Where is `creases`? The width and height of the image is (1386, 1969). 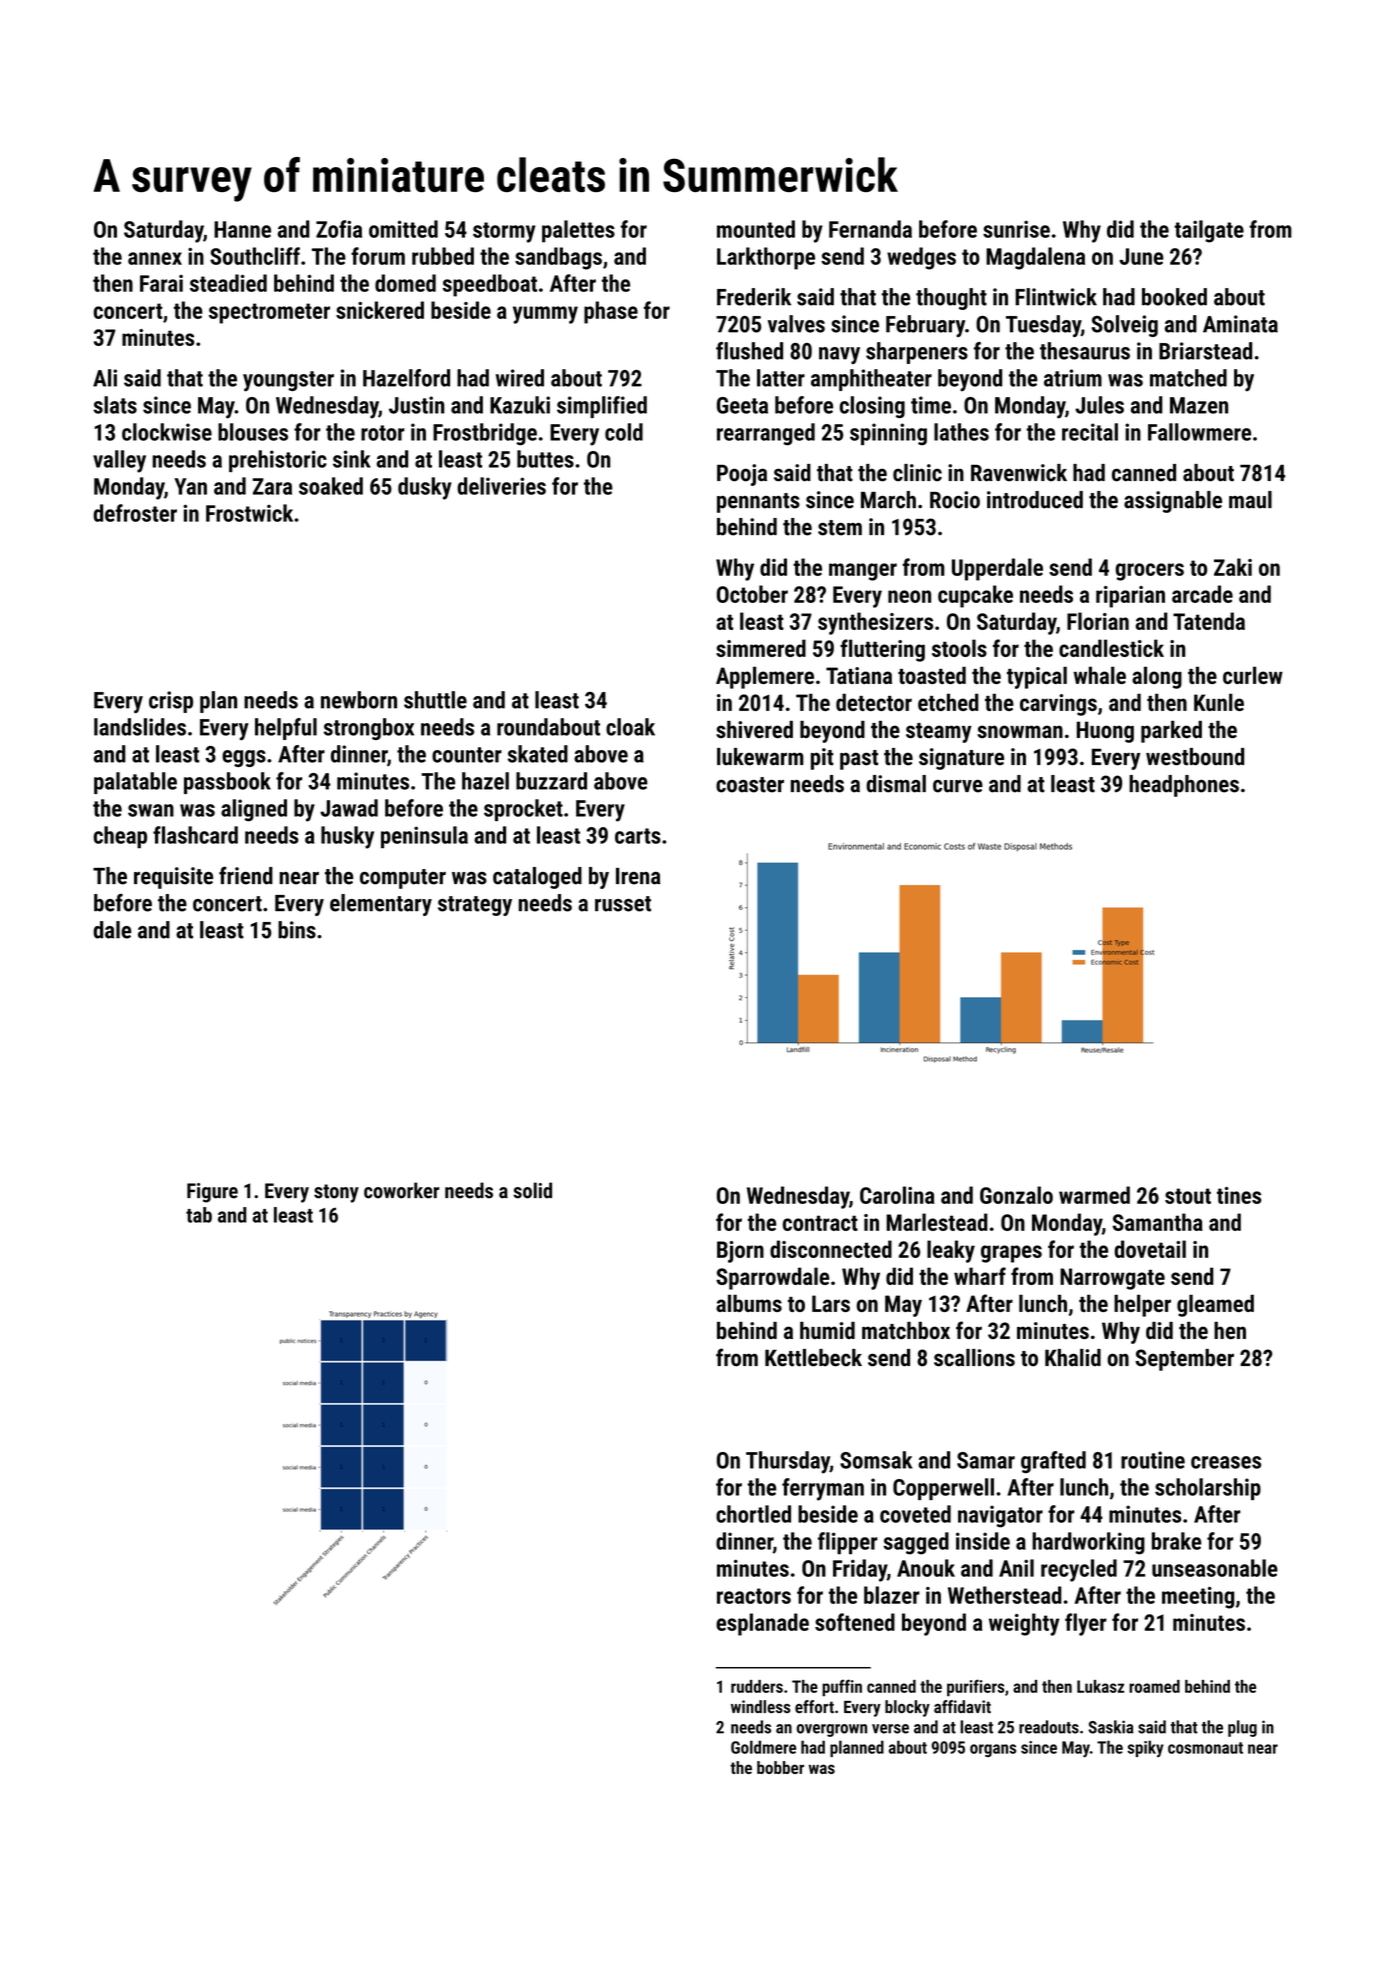
creases is located at coordinates (1226, 1462).
